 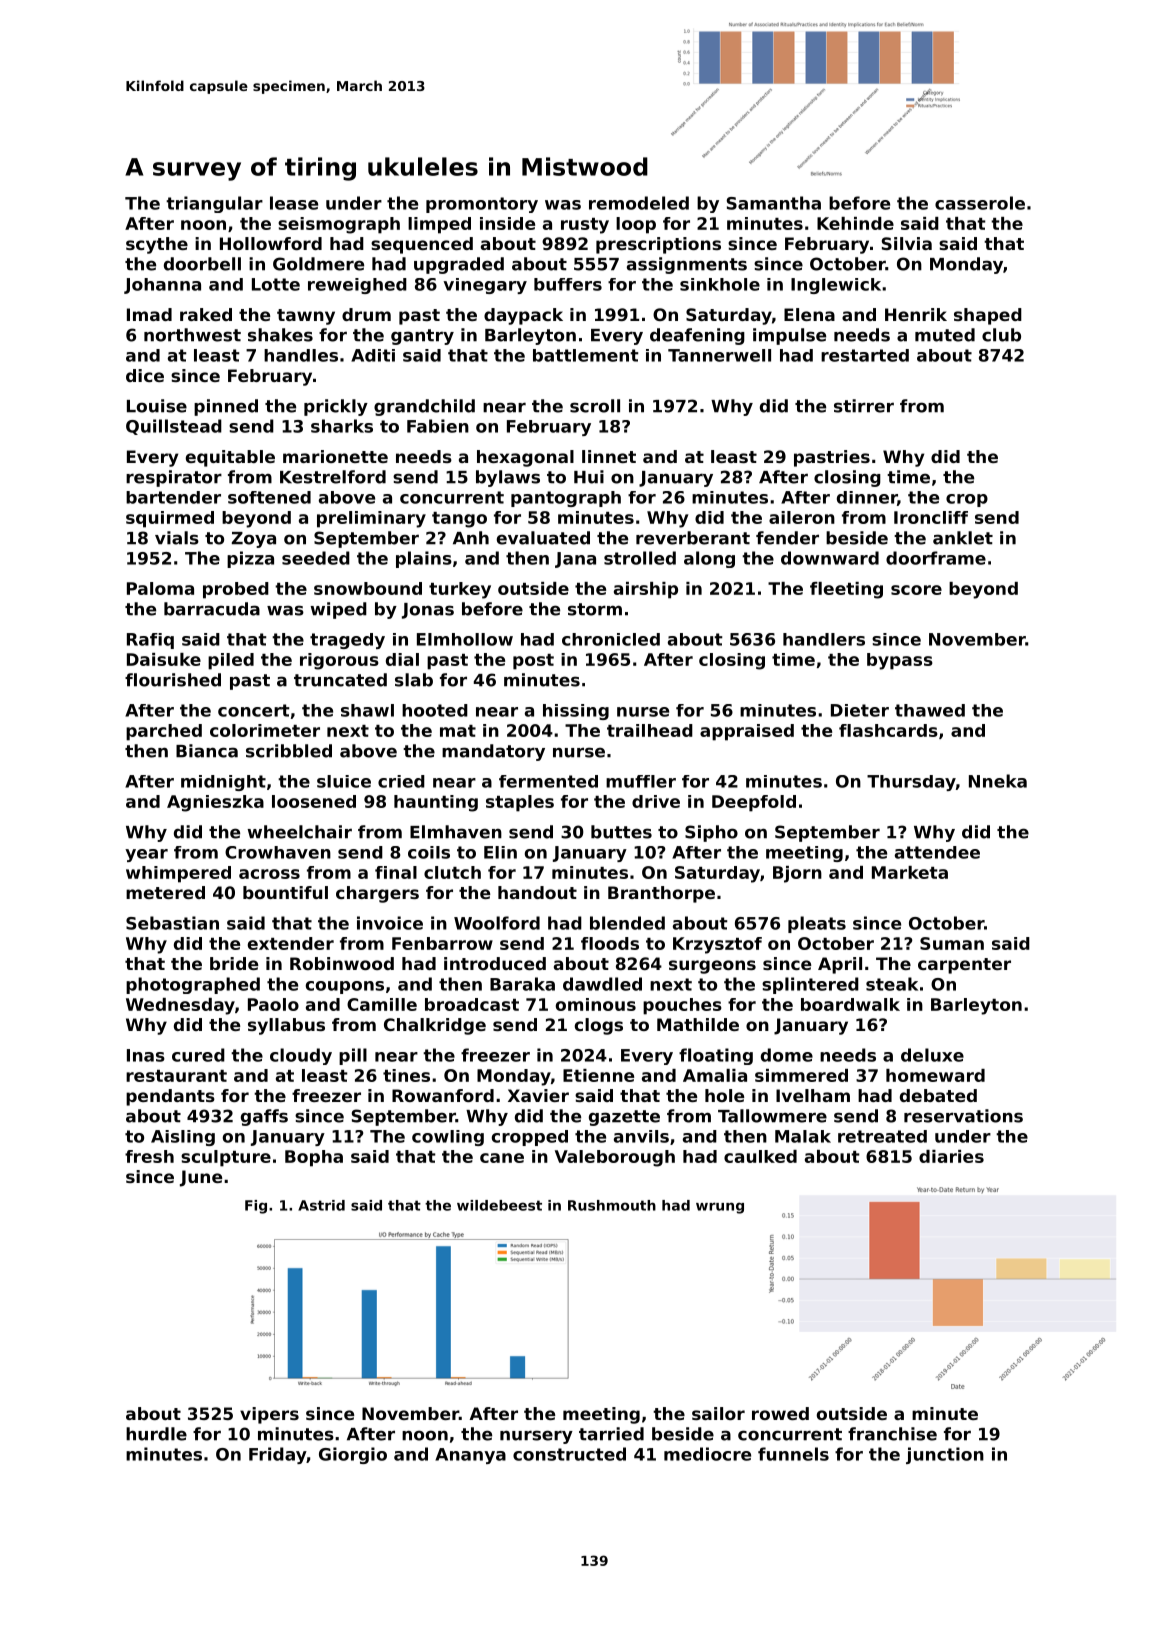 I want to click on Anh, so click(x=471, y=538).
